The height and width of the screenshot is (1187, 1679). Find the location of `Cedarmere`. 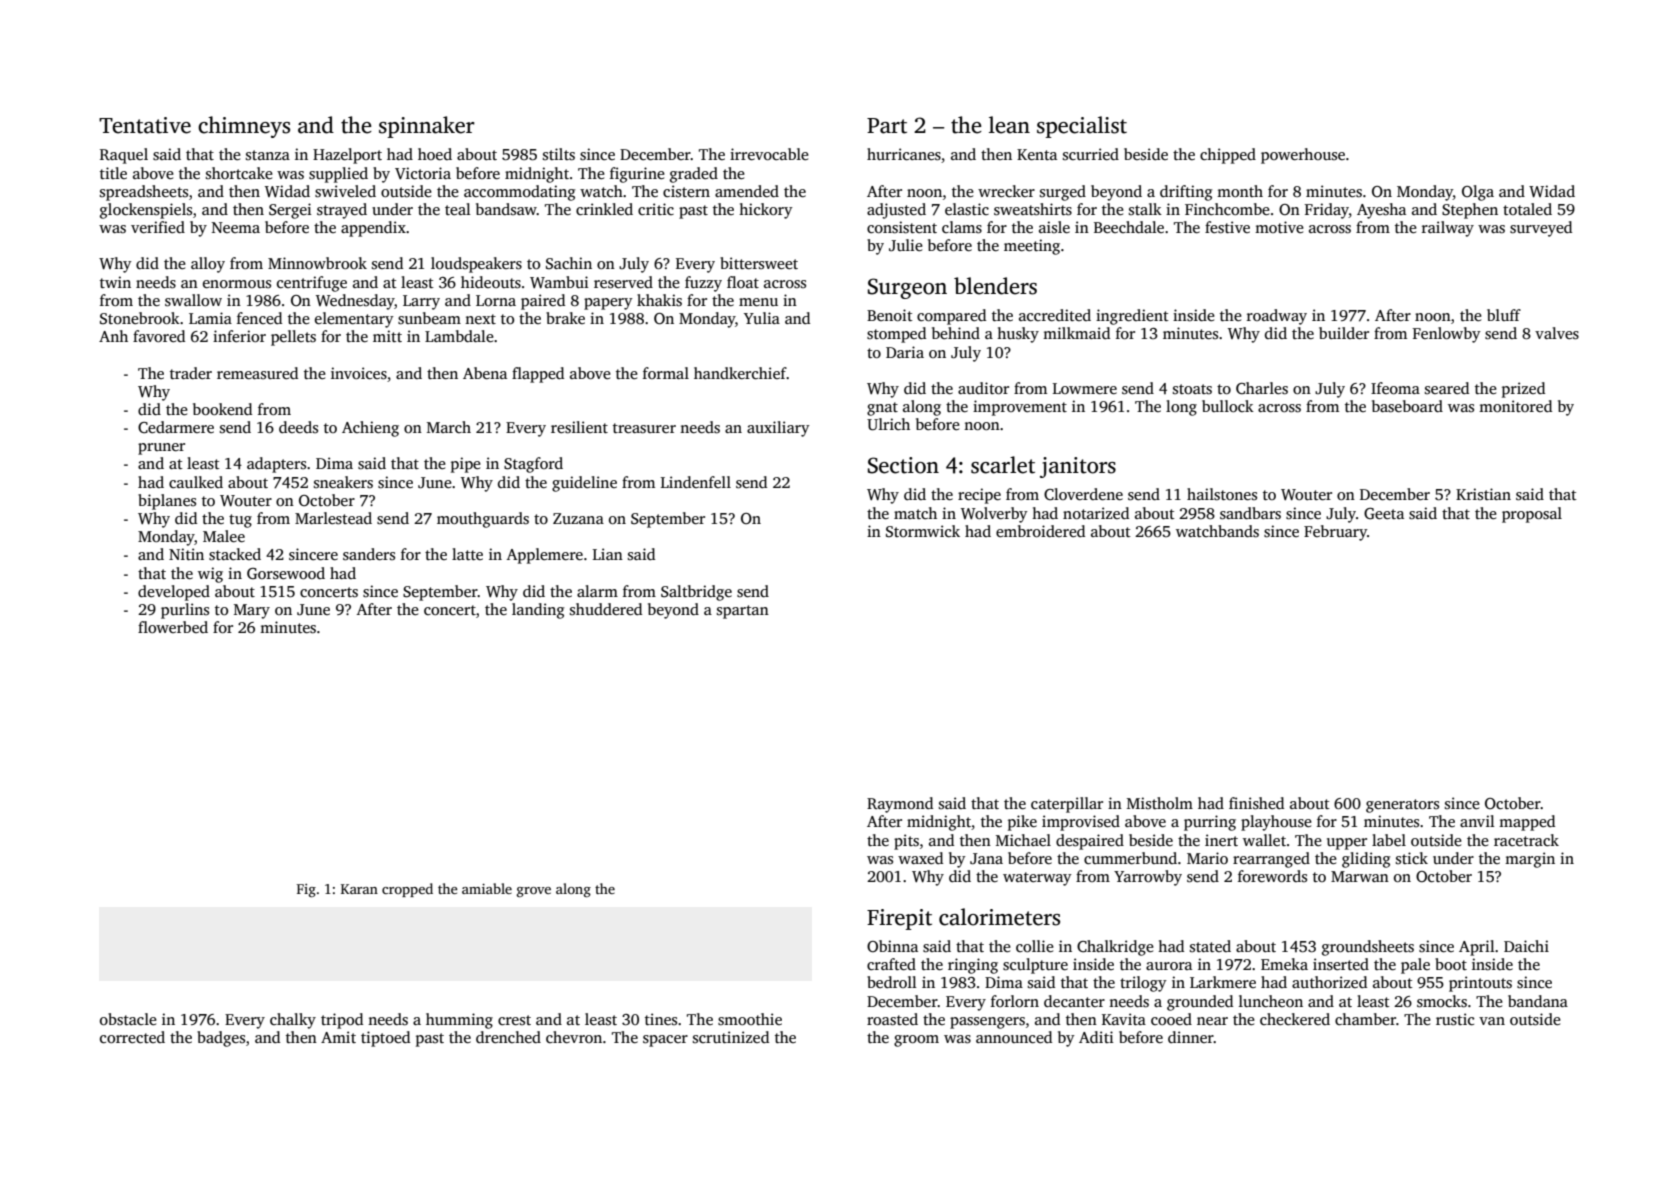

Cedarmere is located at coordinates (176, 427).
